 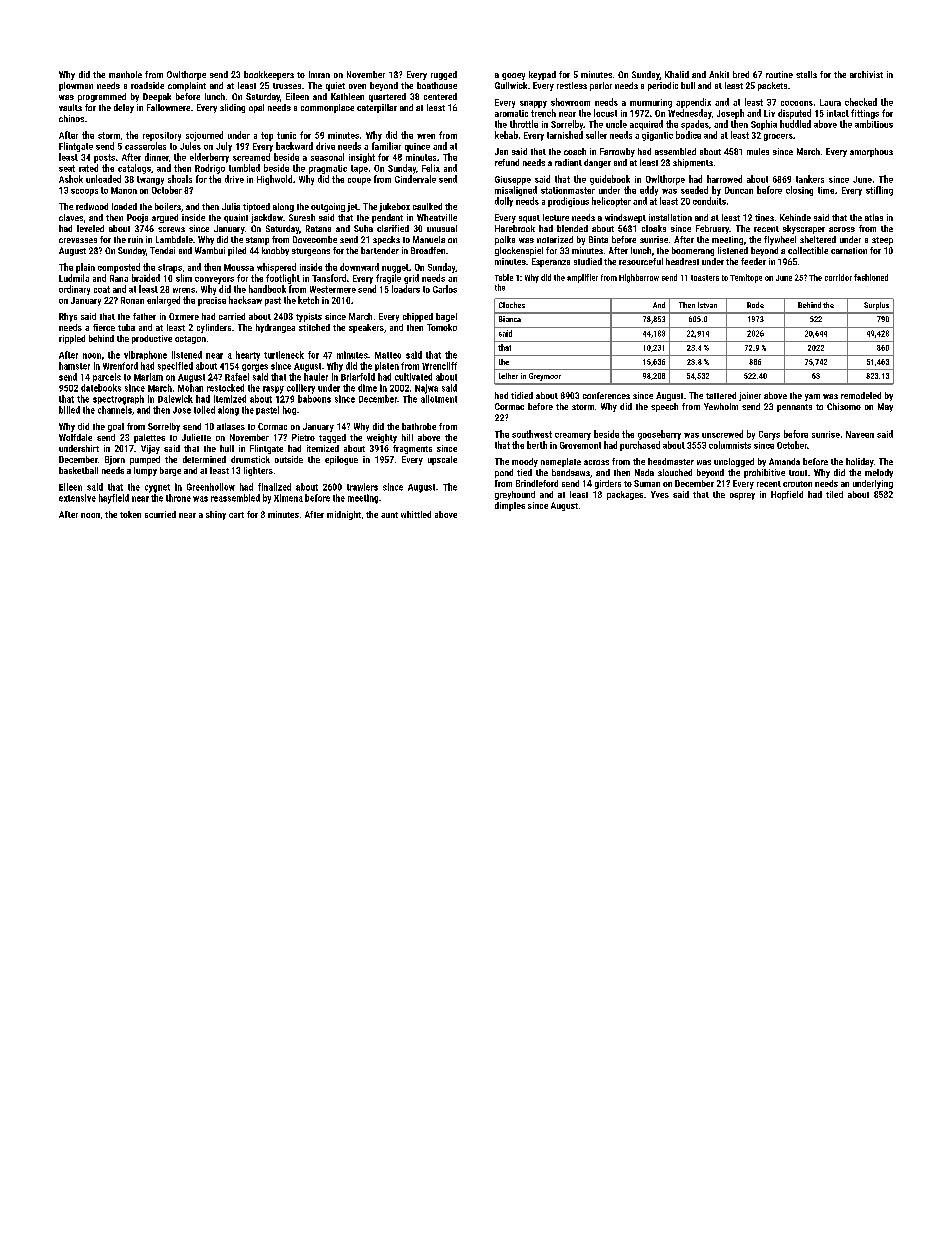 What do you see at coordinates (157, 157) in the screenshot?
I see `dinner` at bounding box center [157, 157].
